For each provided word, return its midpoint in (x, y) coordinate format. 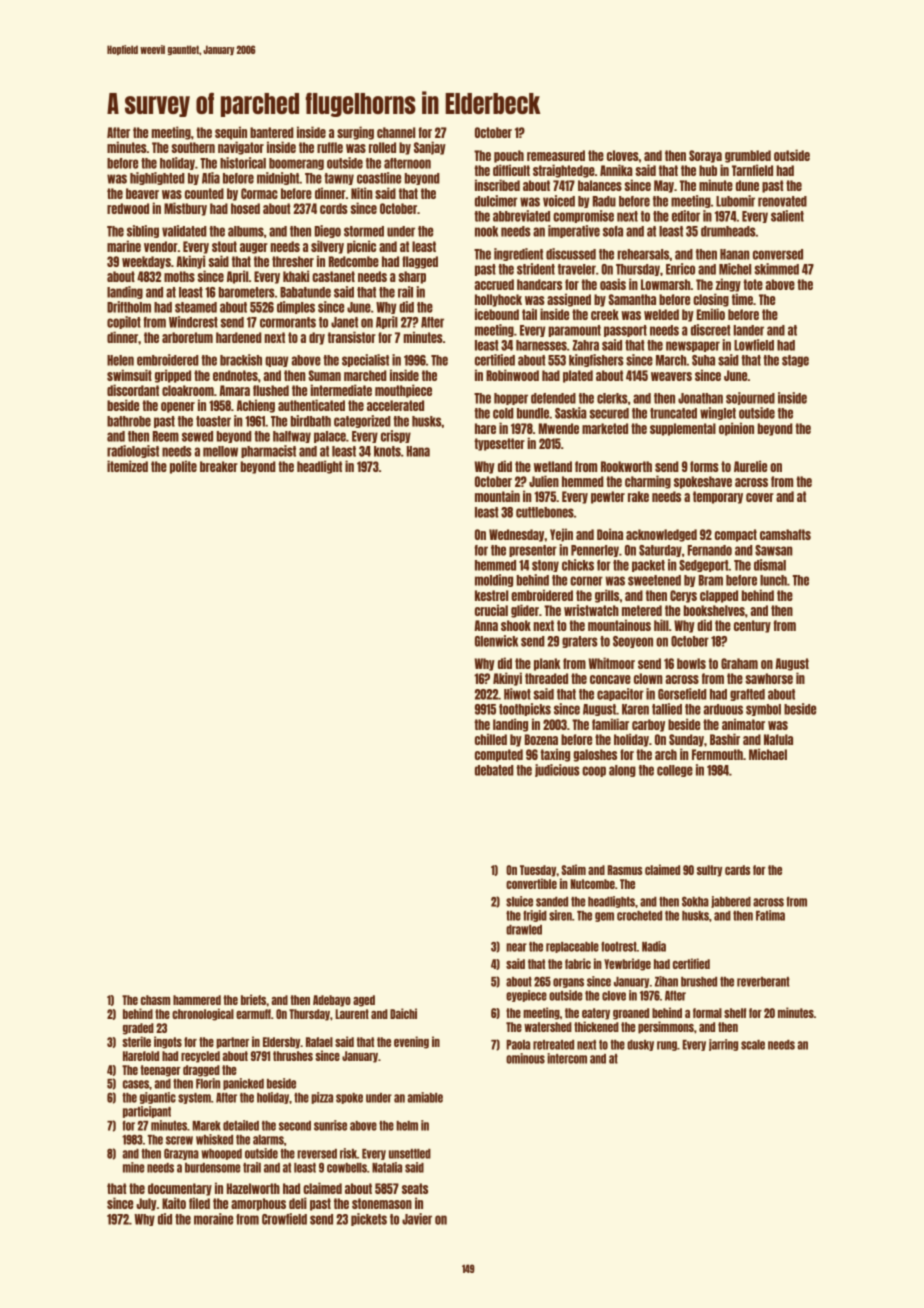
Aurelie (750, 466)
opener (178, 407)
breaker (219, 466)
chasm (155, 1000)
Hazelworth (253, 1188)
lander (748, 330)
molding (494, 580)
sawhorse (769, 678)
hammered (197, 1000)
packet (648, 566)
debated (494, 770)
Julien (544, 481)
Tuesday (538, 871)
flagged (420, 262)
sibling (143, 231)
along (622, 771)
